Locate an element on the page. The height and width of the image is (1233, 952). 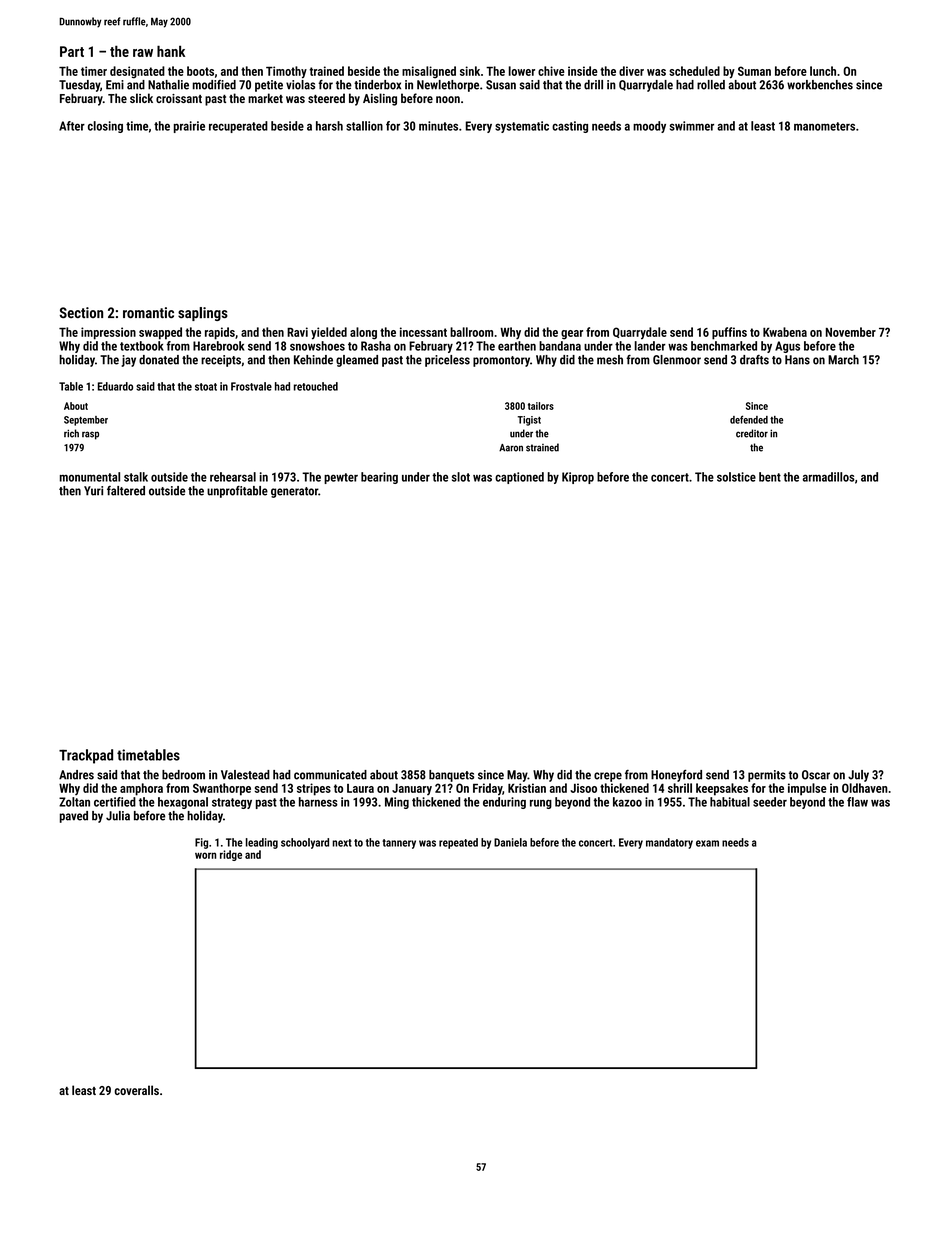
raw is located at coordinates (143, 53).
